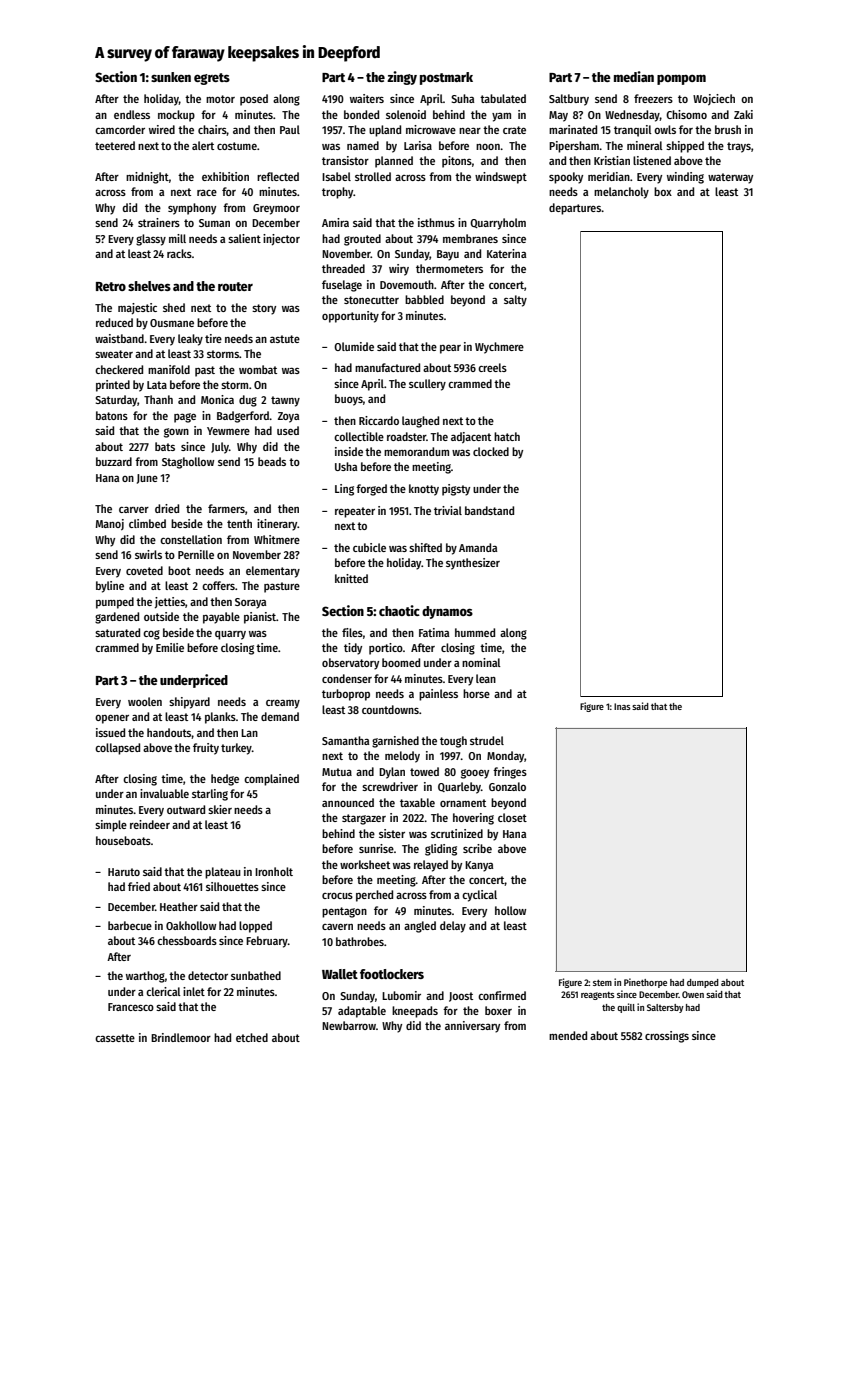 The image size is (849, 1400). What do you see at coordinates (622, 706) in the document?
I see `Inas` at bounding box center [622, 706].
